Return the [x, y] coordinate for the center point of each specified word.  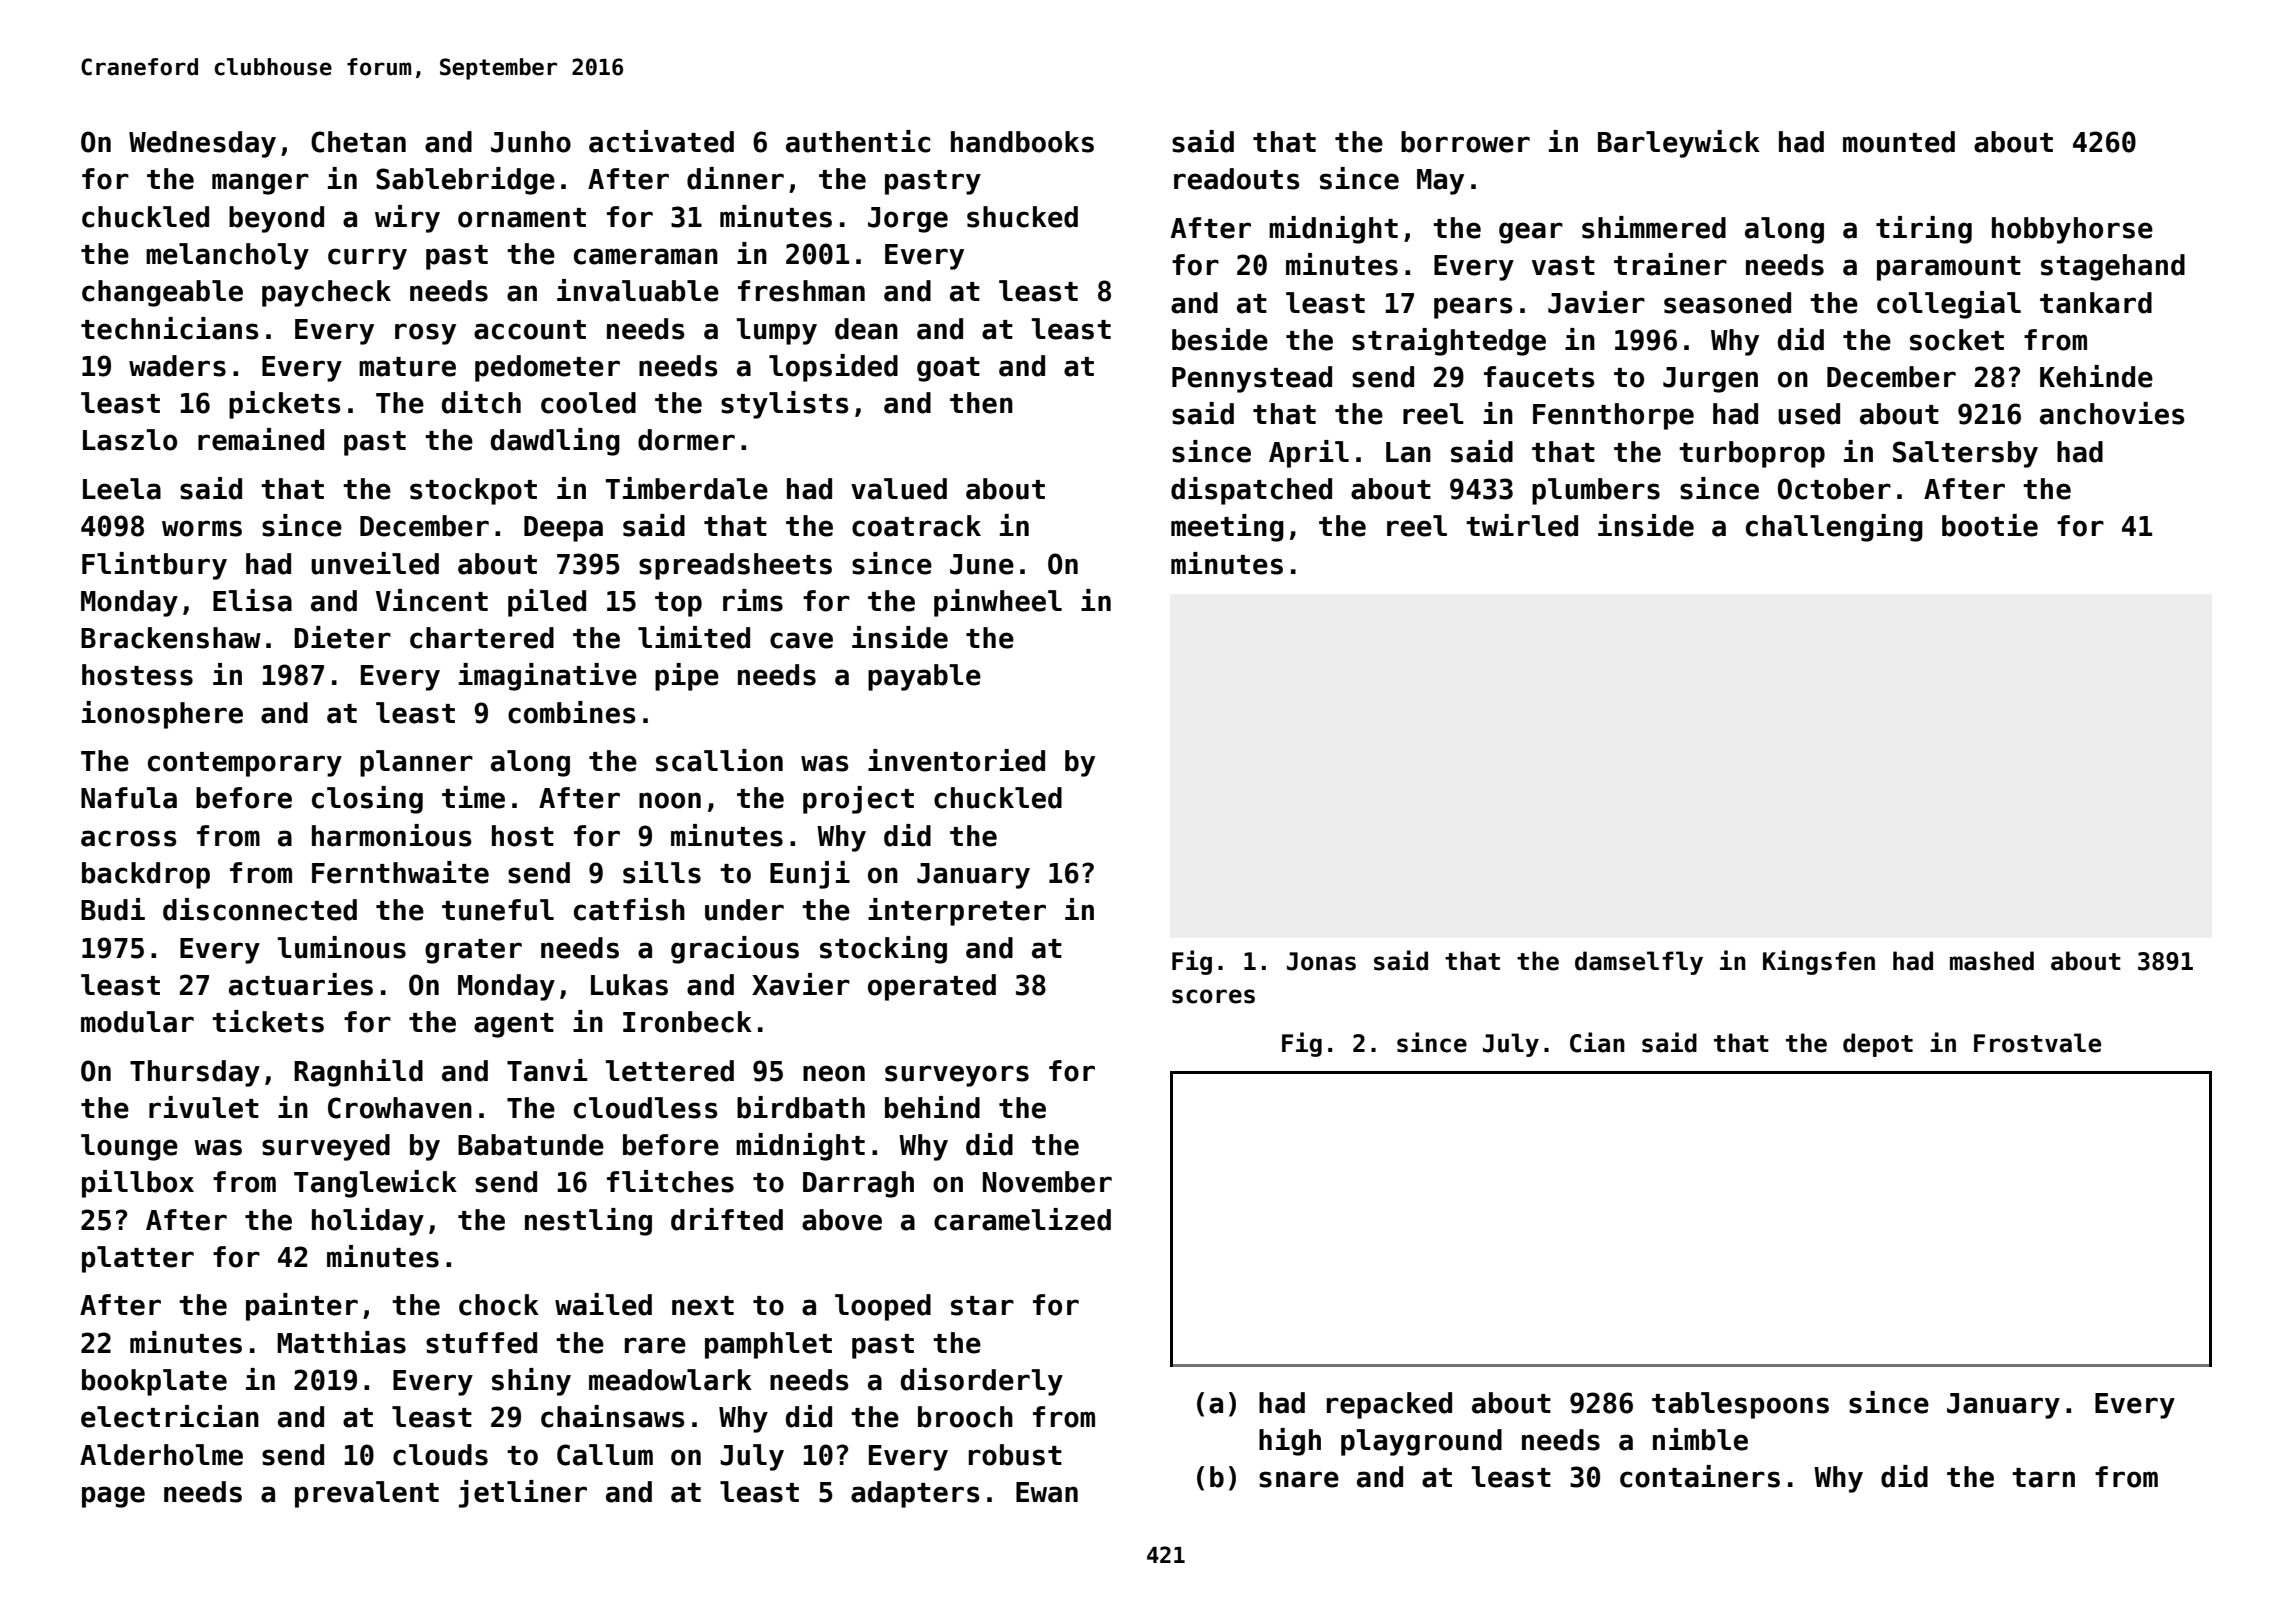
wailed [603, 1304]
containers [1700, 1476]
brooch [965, 1417]
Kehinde [2096, 376]
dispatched [1251, 491]
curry [367, 259]
